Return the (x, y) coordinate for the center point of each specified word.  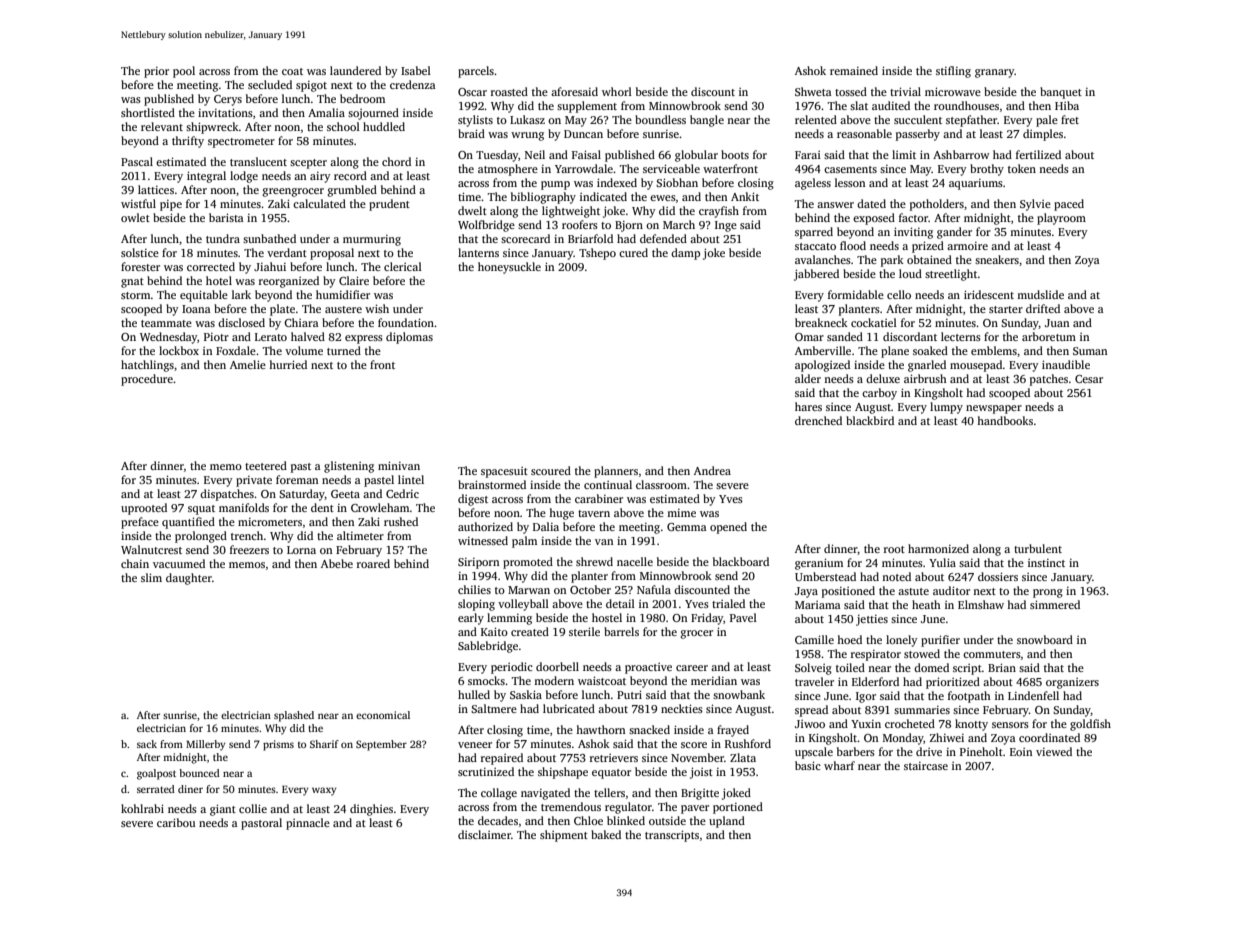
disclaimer (484, 834)
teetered (266, 465)
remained (854, 70)
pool (184, 72)
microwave (953, 91)
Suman (1090, 351)
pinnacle (308, 824)
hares (808, 406)
